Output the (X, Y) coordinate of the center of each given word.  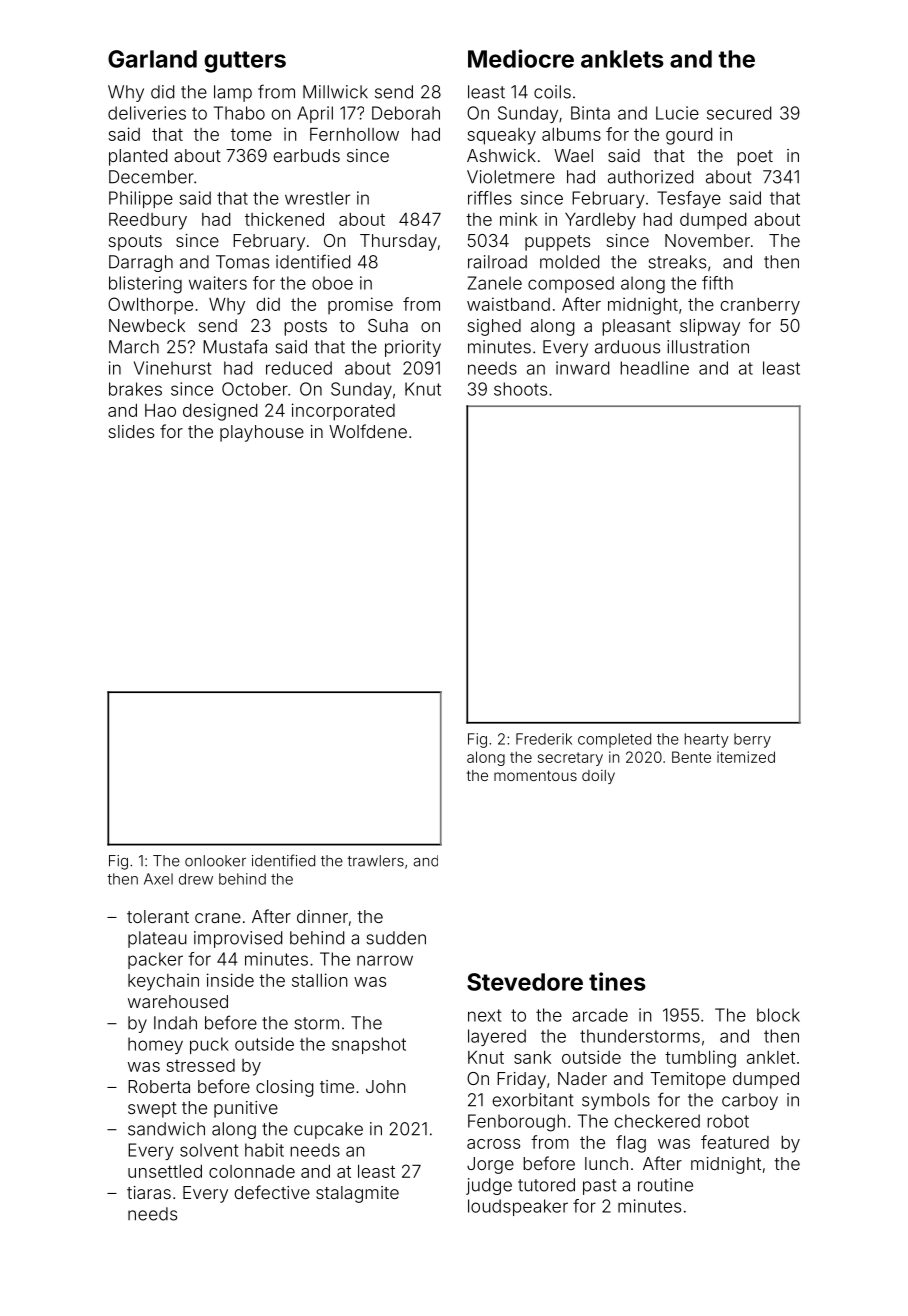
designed (220, 412)
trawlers (375, 861)
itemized (746, 757)
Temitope (688, 1080)
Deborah (406, 113)
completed (614, 740)
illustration (708, 347)
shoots (520, 389)
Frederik (544, 739)
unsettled (165, 1171)
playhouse (262, 433)
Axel (158, 879)
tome (251, 135)
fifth (717, 283)
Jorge (490, 1165)
